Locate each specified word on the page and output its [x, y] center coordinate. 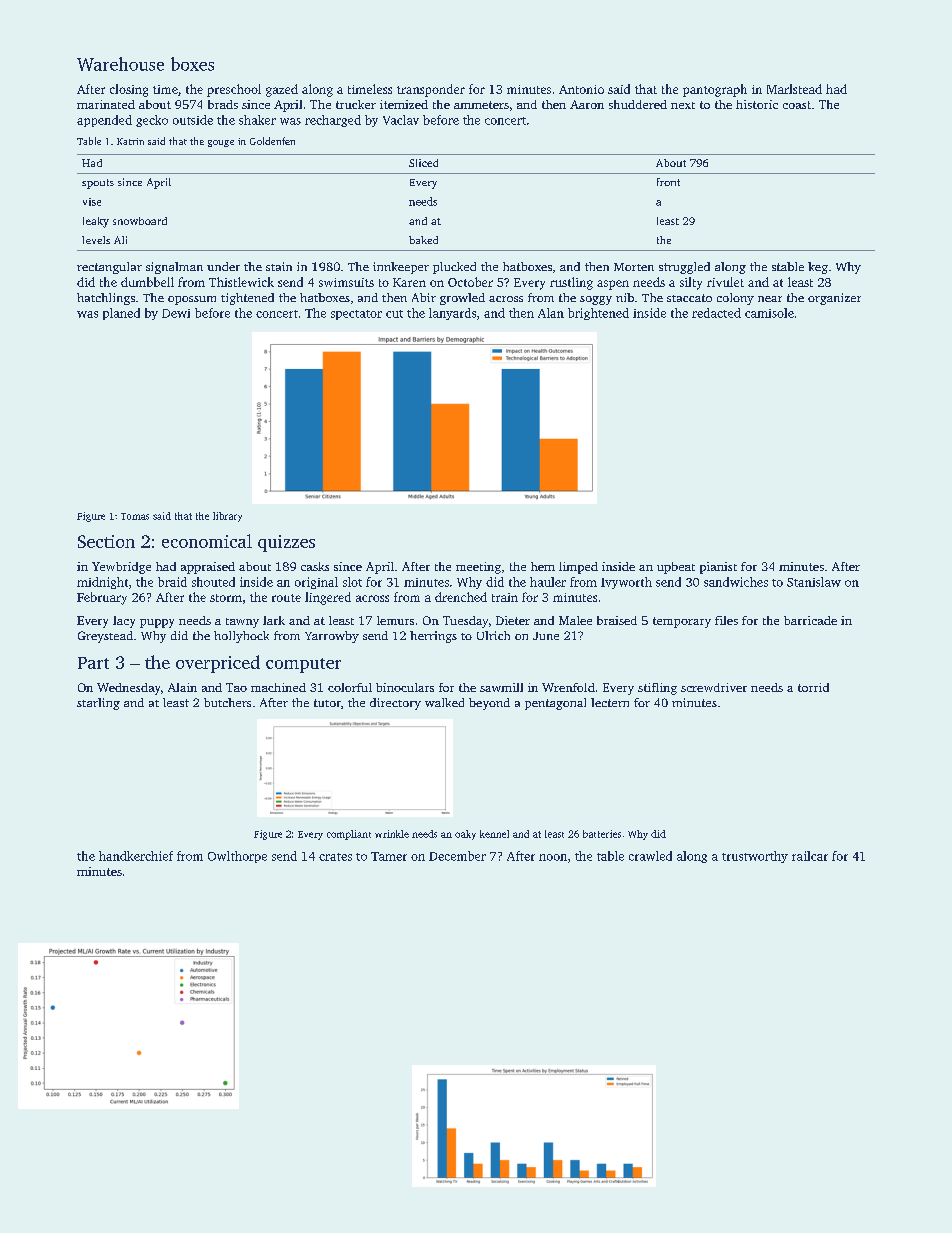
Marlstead [794, 89]
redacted [716, 313]
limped [578, 568]
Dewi [176, 313]
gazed [282, 90]
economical [207, 541]
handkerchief [136, 856]
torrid [813, 687]
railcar [810, 856]
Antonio [581, 89]
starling [98, 704]
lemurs [395, 620]
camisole [769, 313]
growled [462, 299]
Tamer [389, 856]
